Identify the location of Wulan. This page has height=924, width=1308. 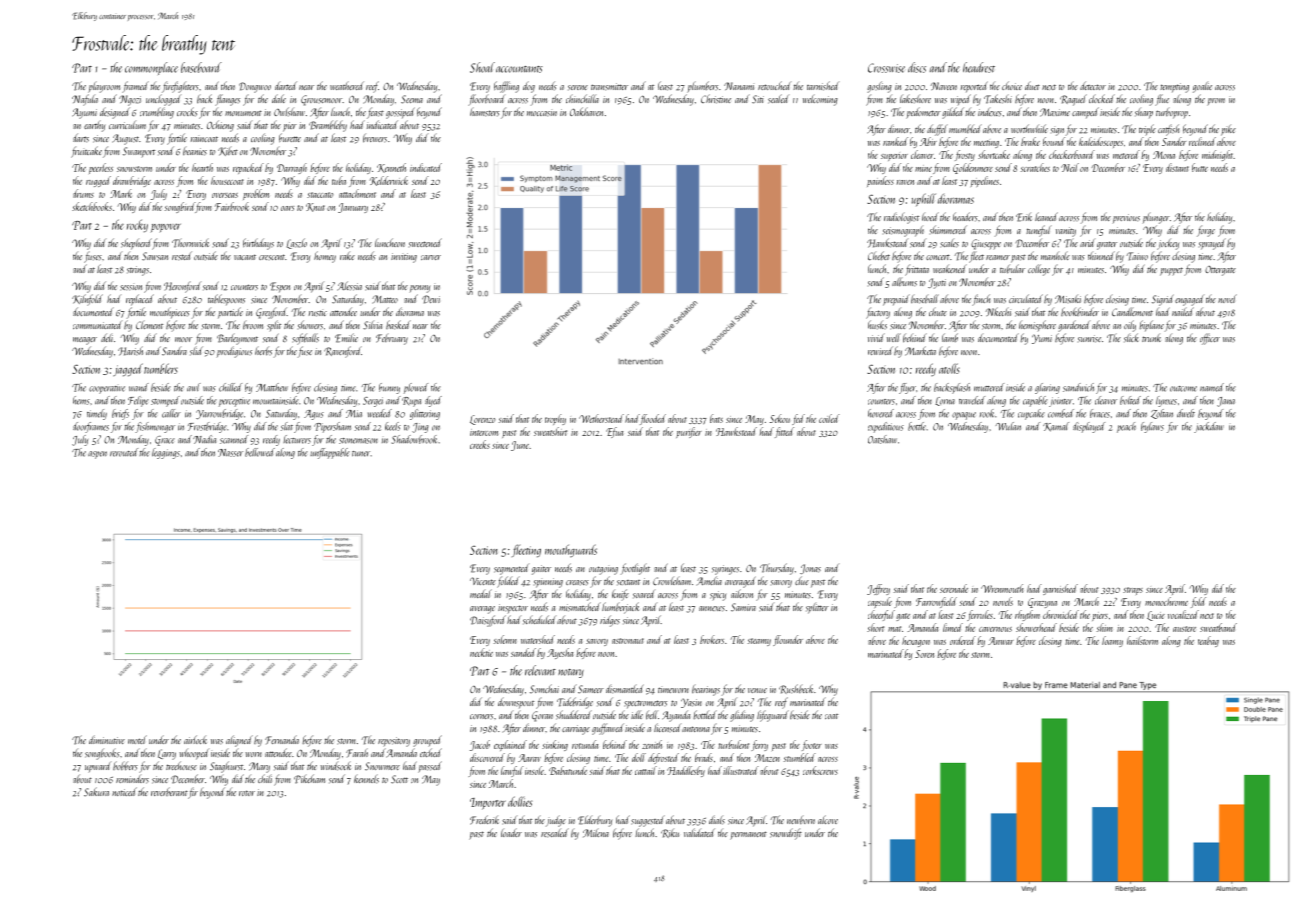
(1008, 426).
